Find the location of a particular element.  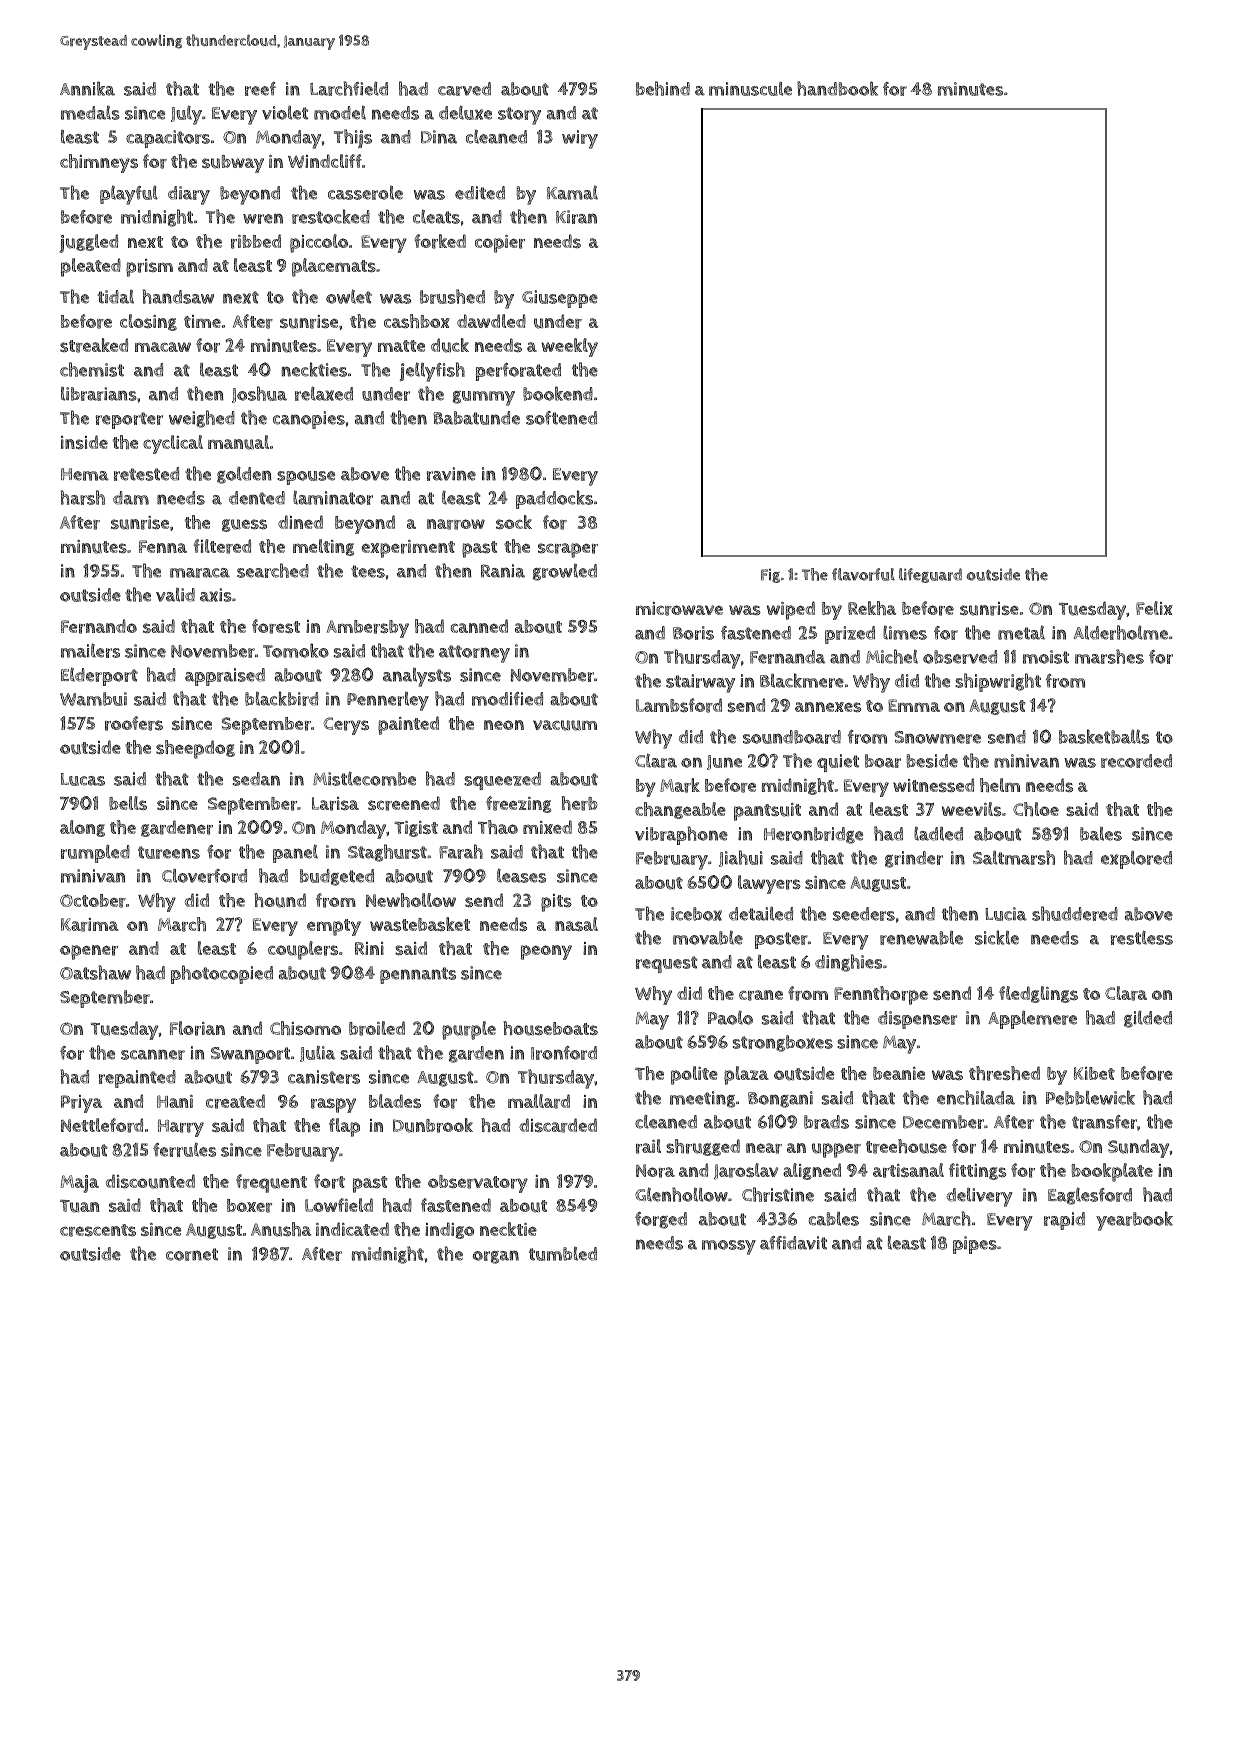

Rania is located at coordinates (503, 571).
